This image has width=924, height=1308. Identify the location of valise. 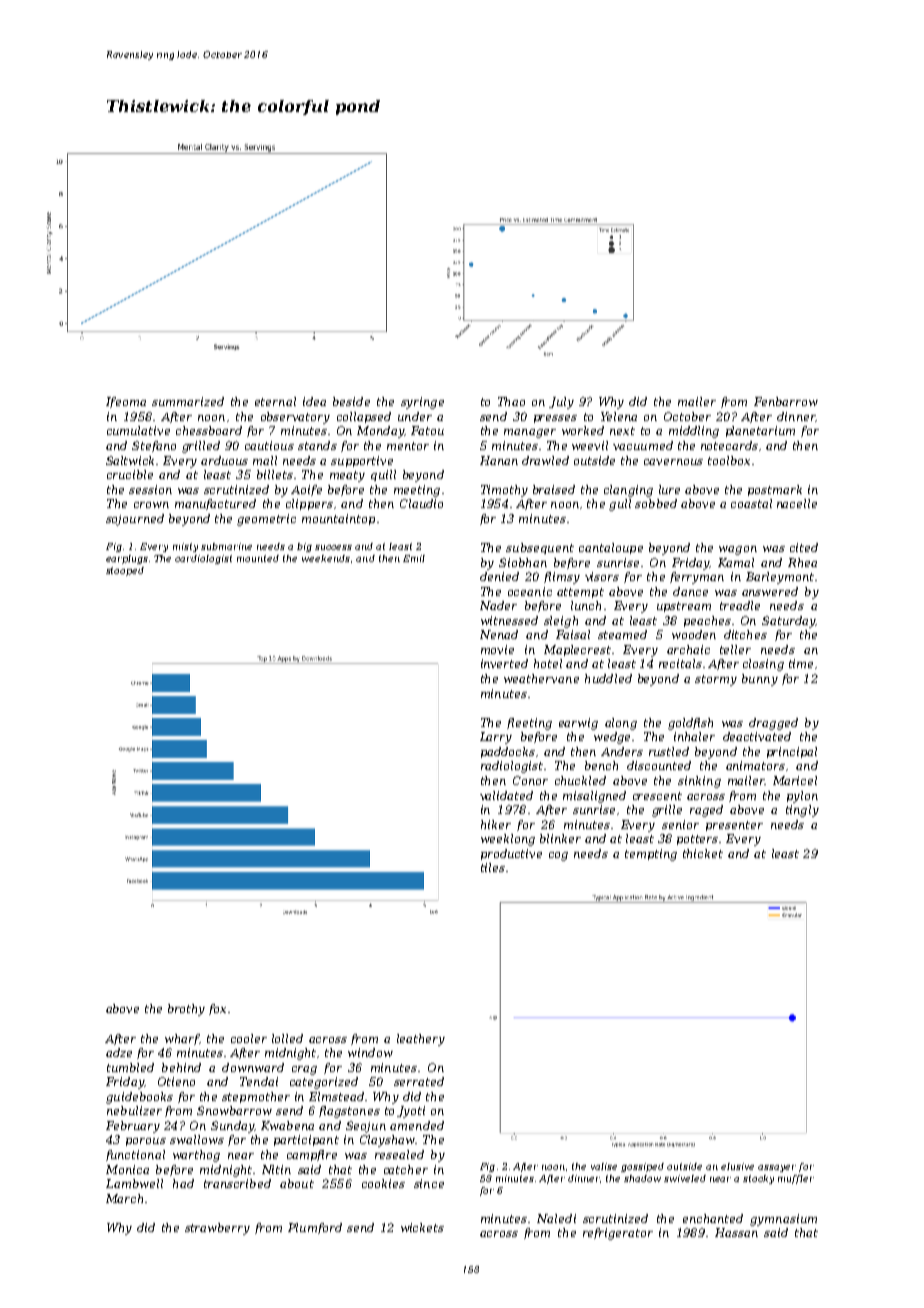
(604, 1166).
